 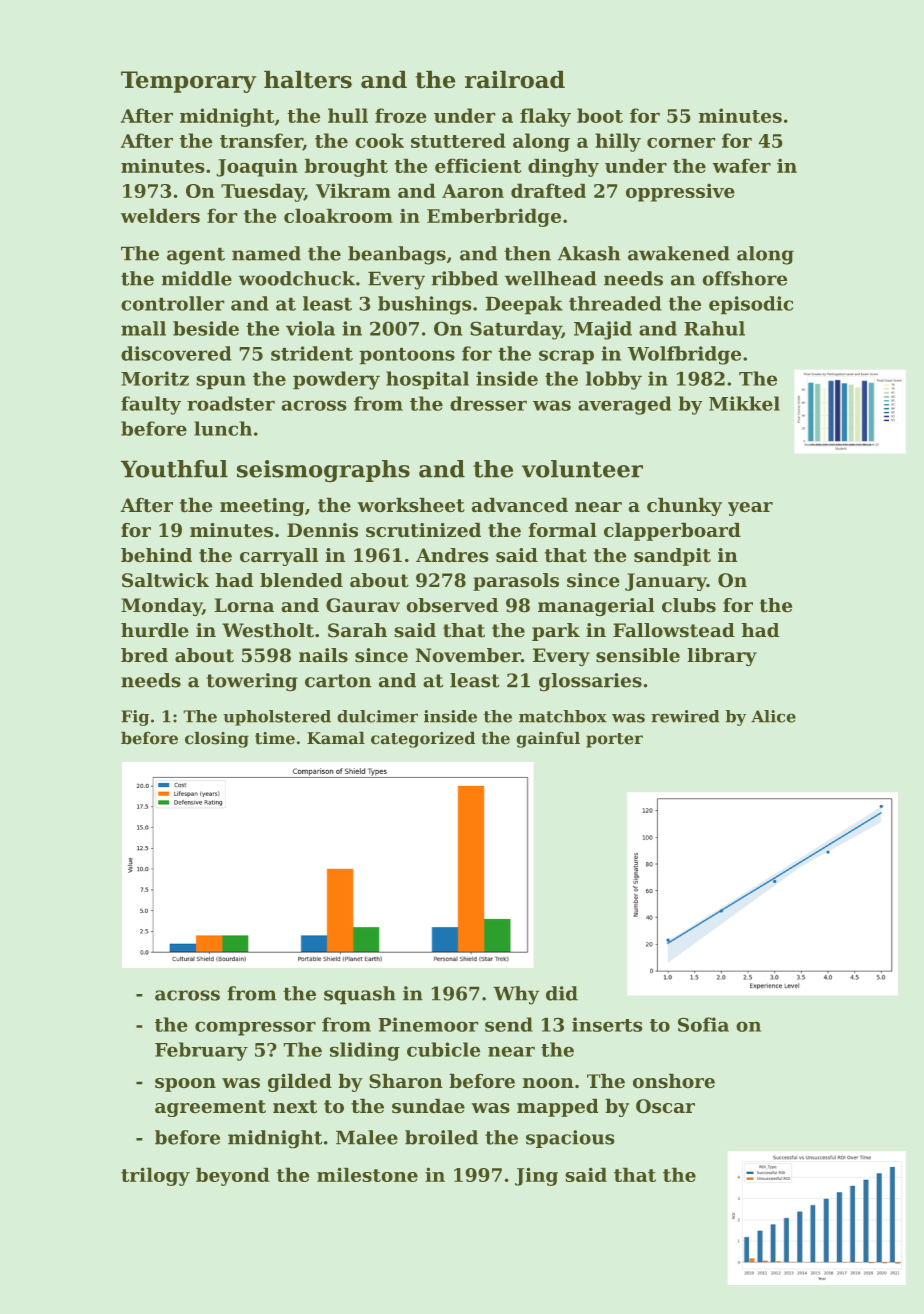 I want to click on compressor, so click(x=255, y=1029).
